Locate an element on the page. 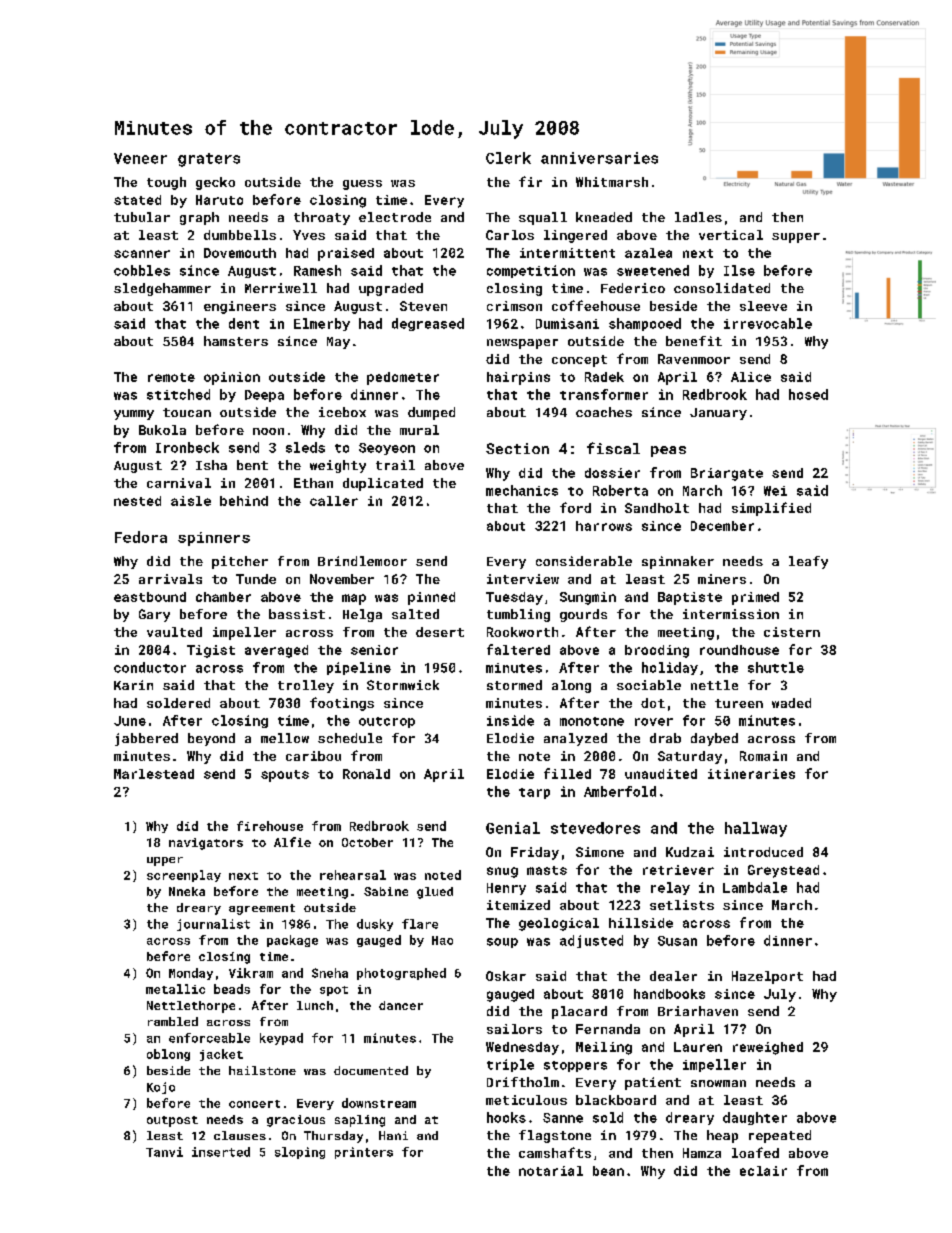  interview is located at coordinates (523, 579).
